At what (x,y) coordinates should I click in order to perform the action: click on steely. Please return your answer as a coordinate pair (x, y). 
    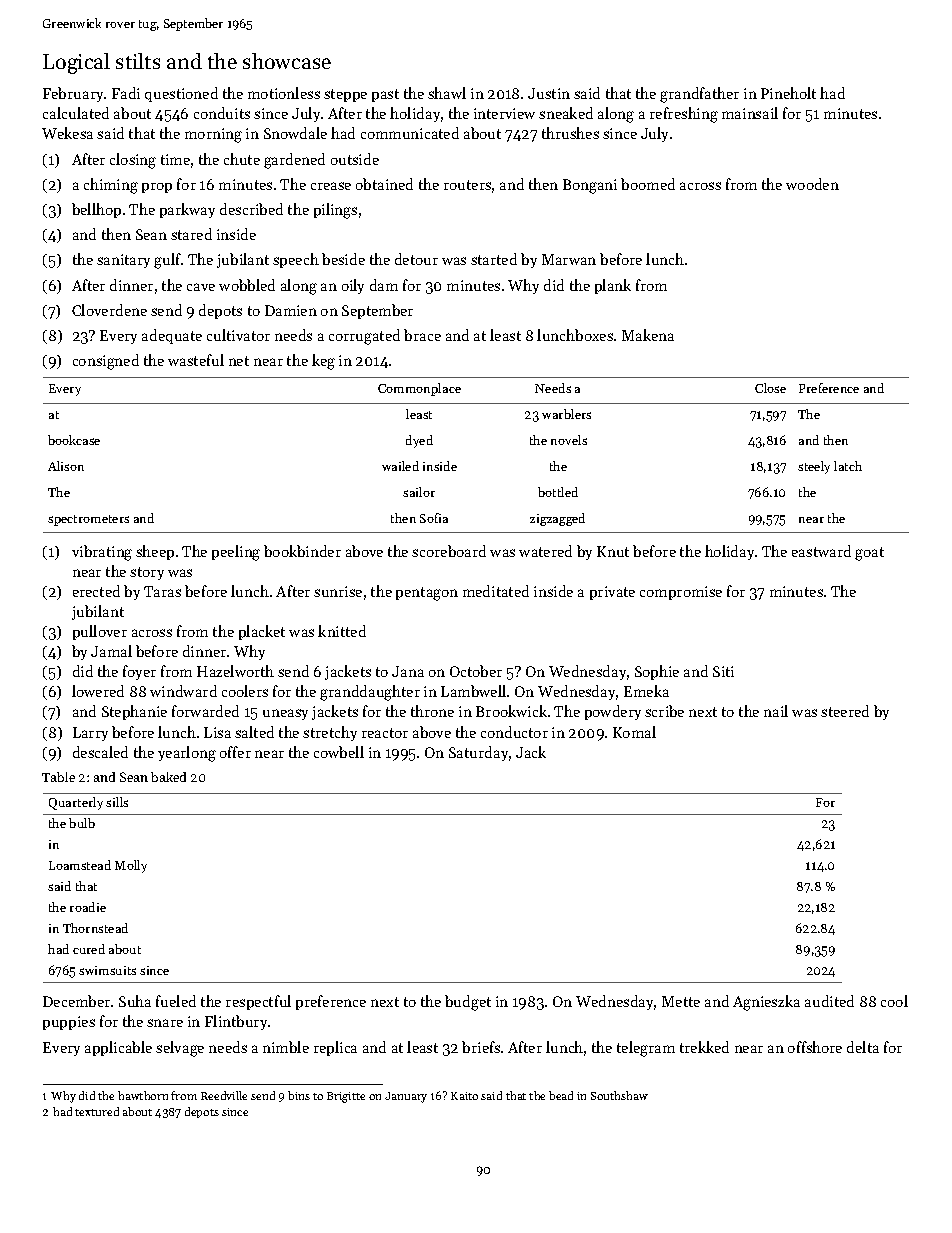
    Looking at the image, I should click on (814, 467).
